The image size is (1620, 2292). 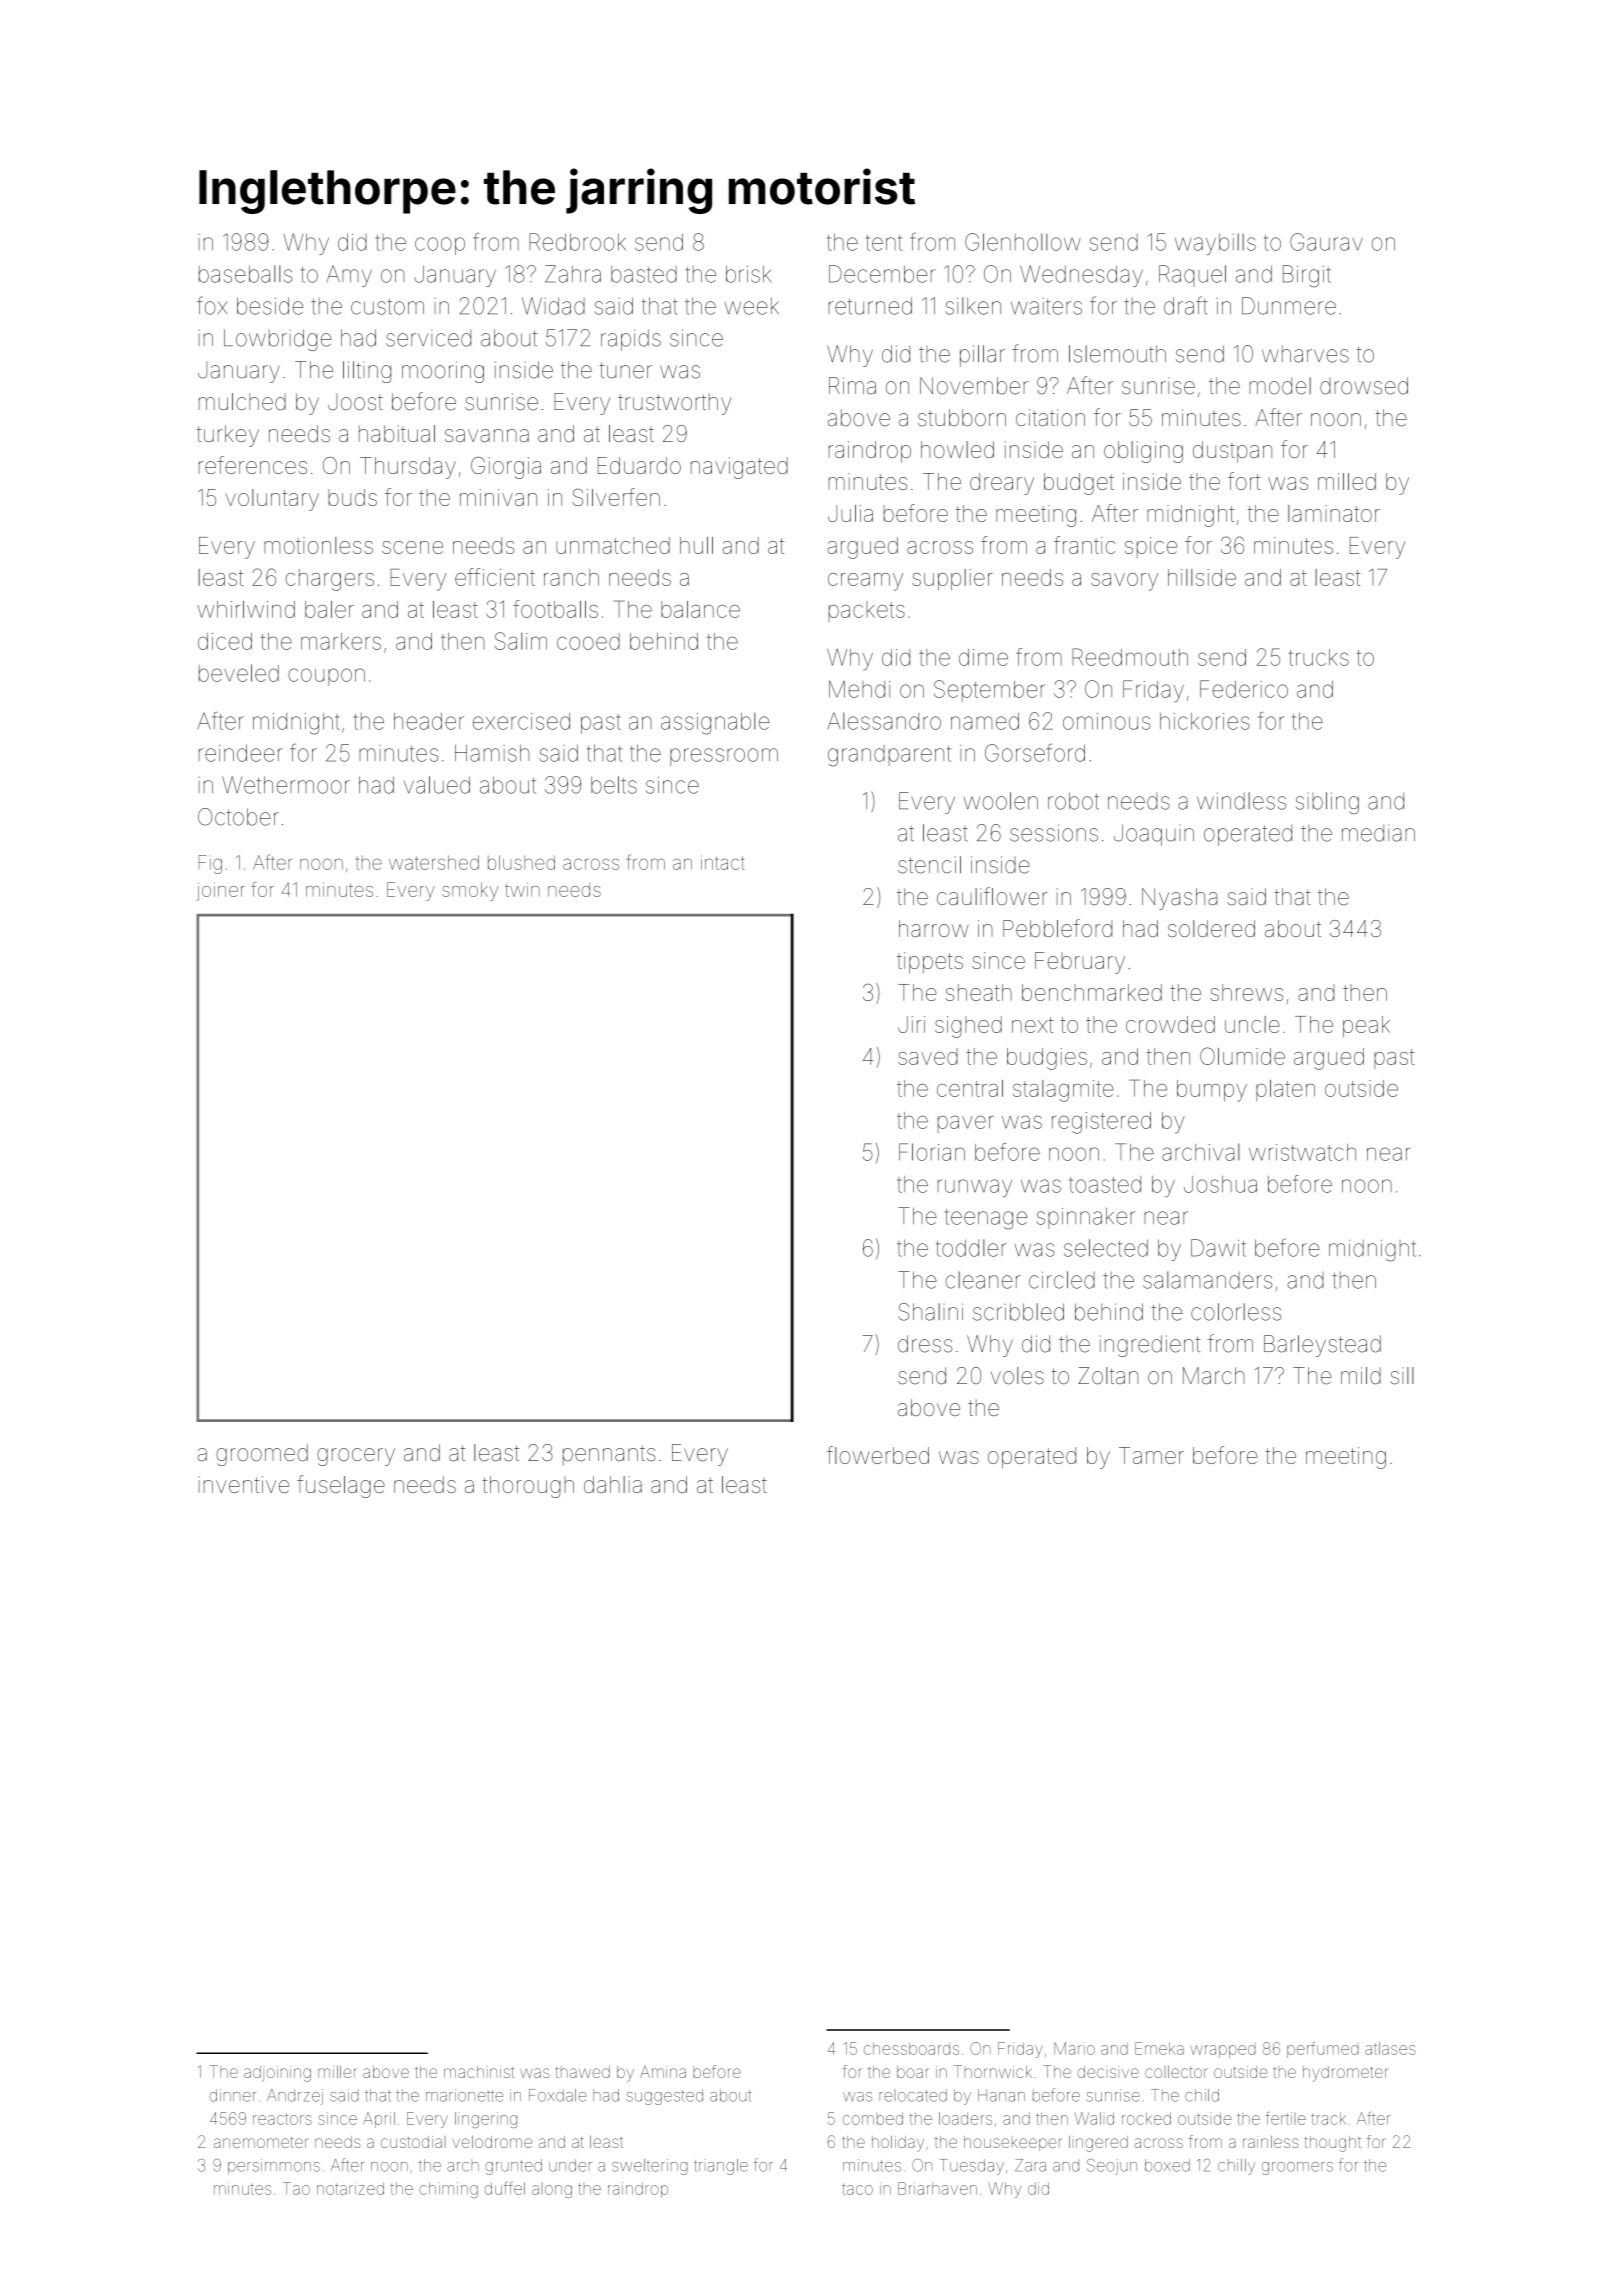 I want to click on baseballs, so click(x=245, y=274).
